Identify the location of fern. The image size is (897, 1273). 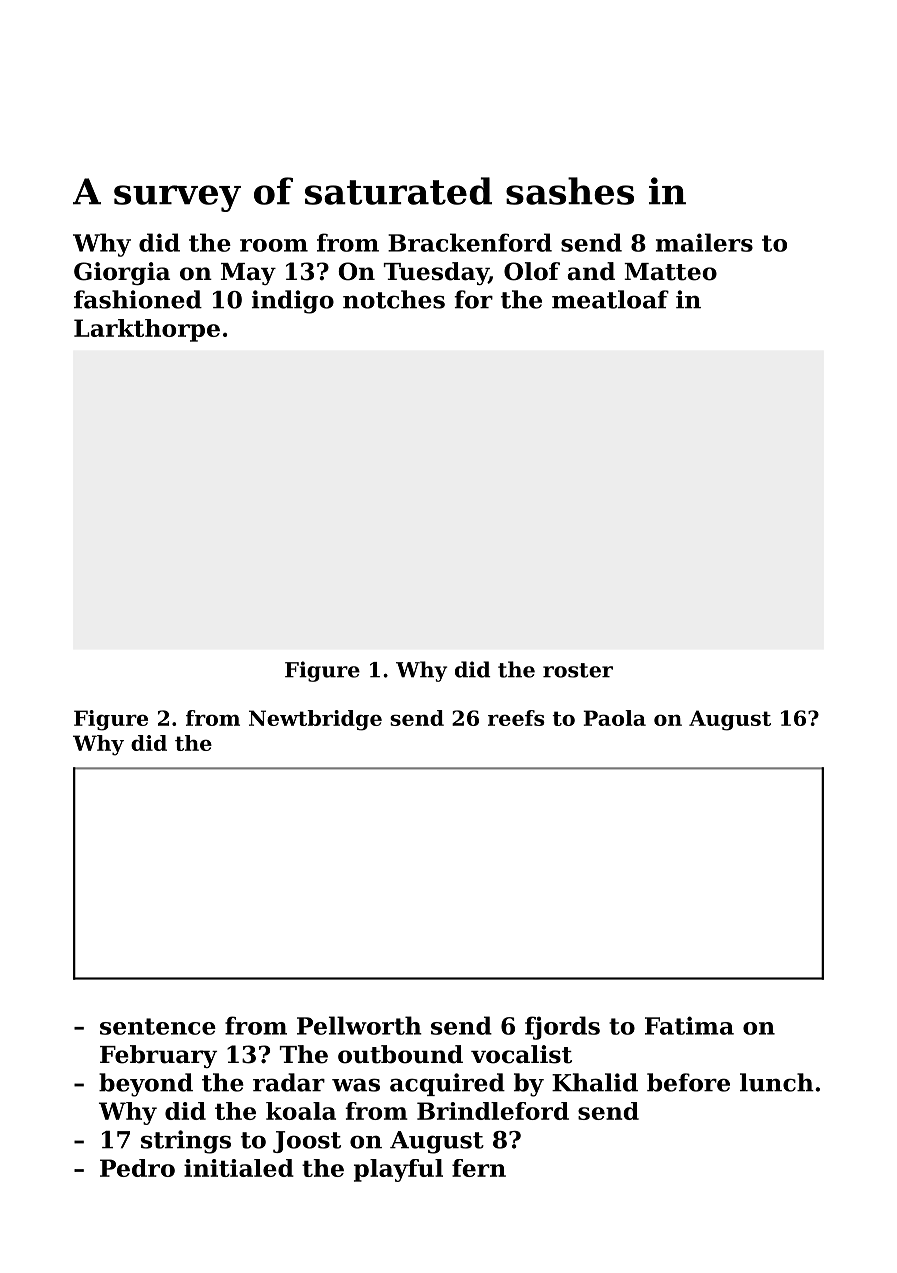
(479, 1168).
